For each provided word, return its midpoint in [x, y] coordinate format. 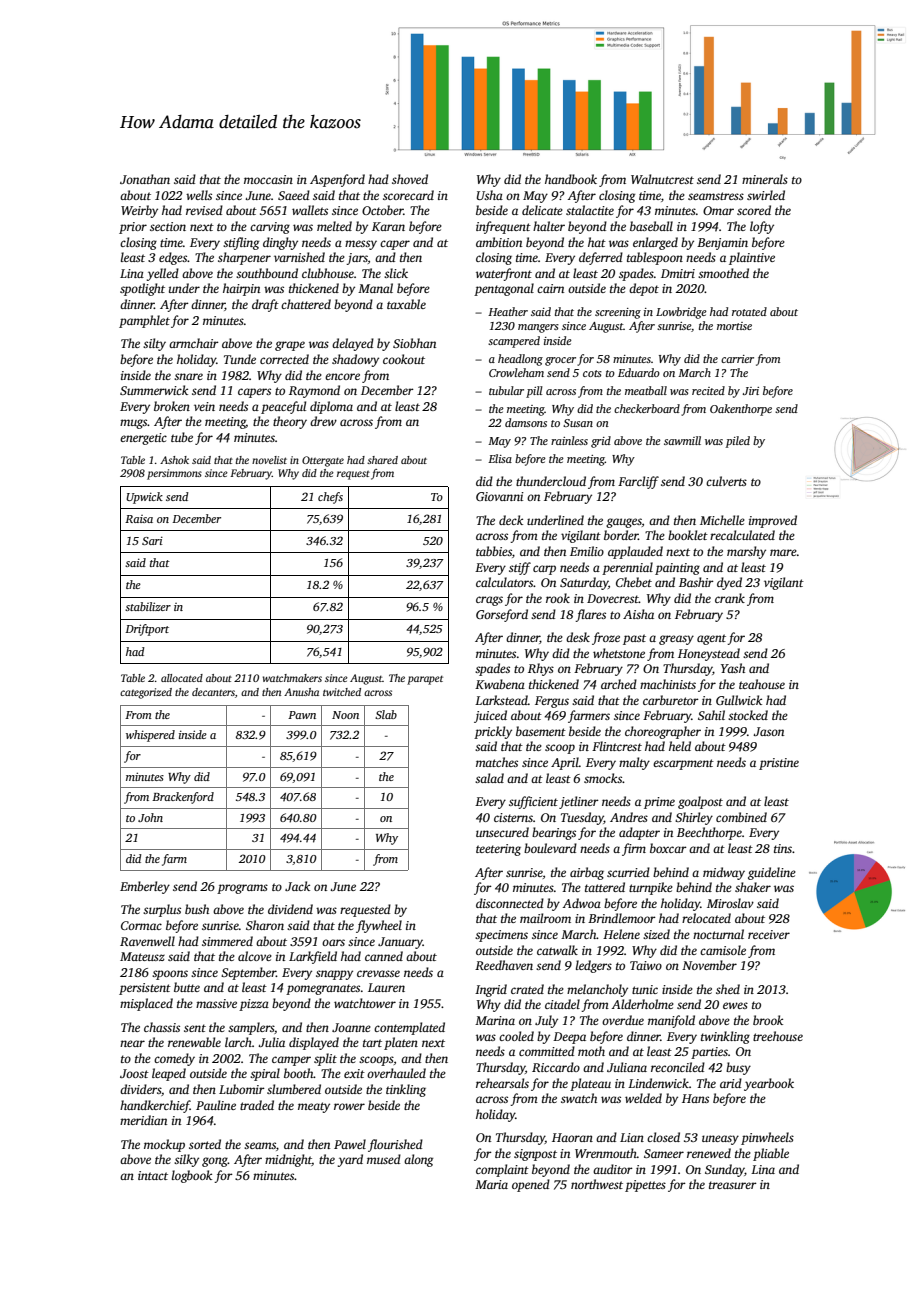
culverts [726, 481]
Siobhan [414, 343]
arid [731, 1083]
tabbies [494, 551]
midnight [288, 1160]
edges [173, 258]
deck [511, 520]
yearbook [769, 1084]
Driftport [147, 630]
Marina [495, 1020]
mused [384, 1159]
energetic [143, 439]
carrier [737, 359]
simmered [227, 941]
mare [783, 552]
